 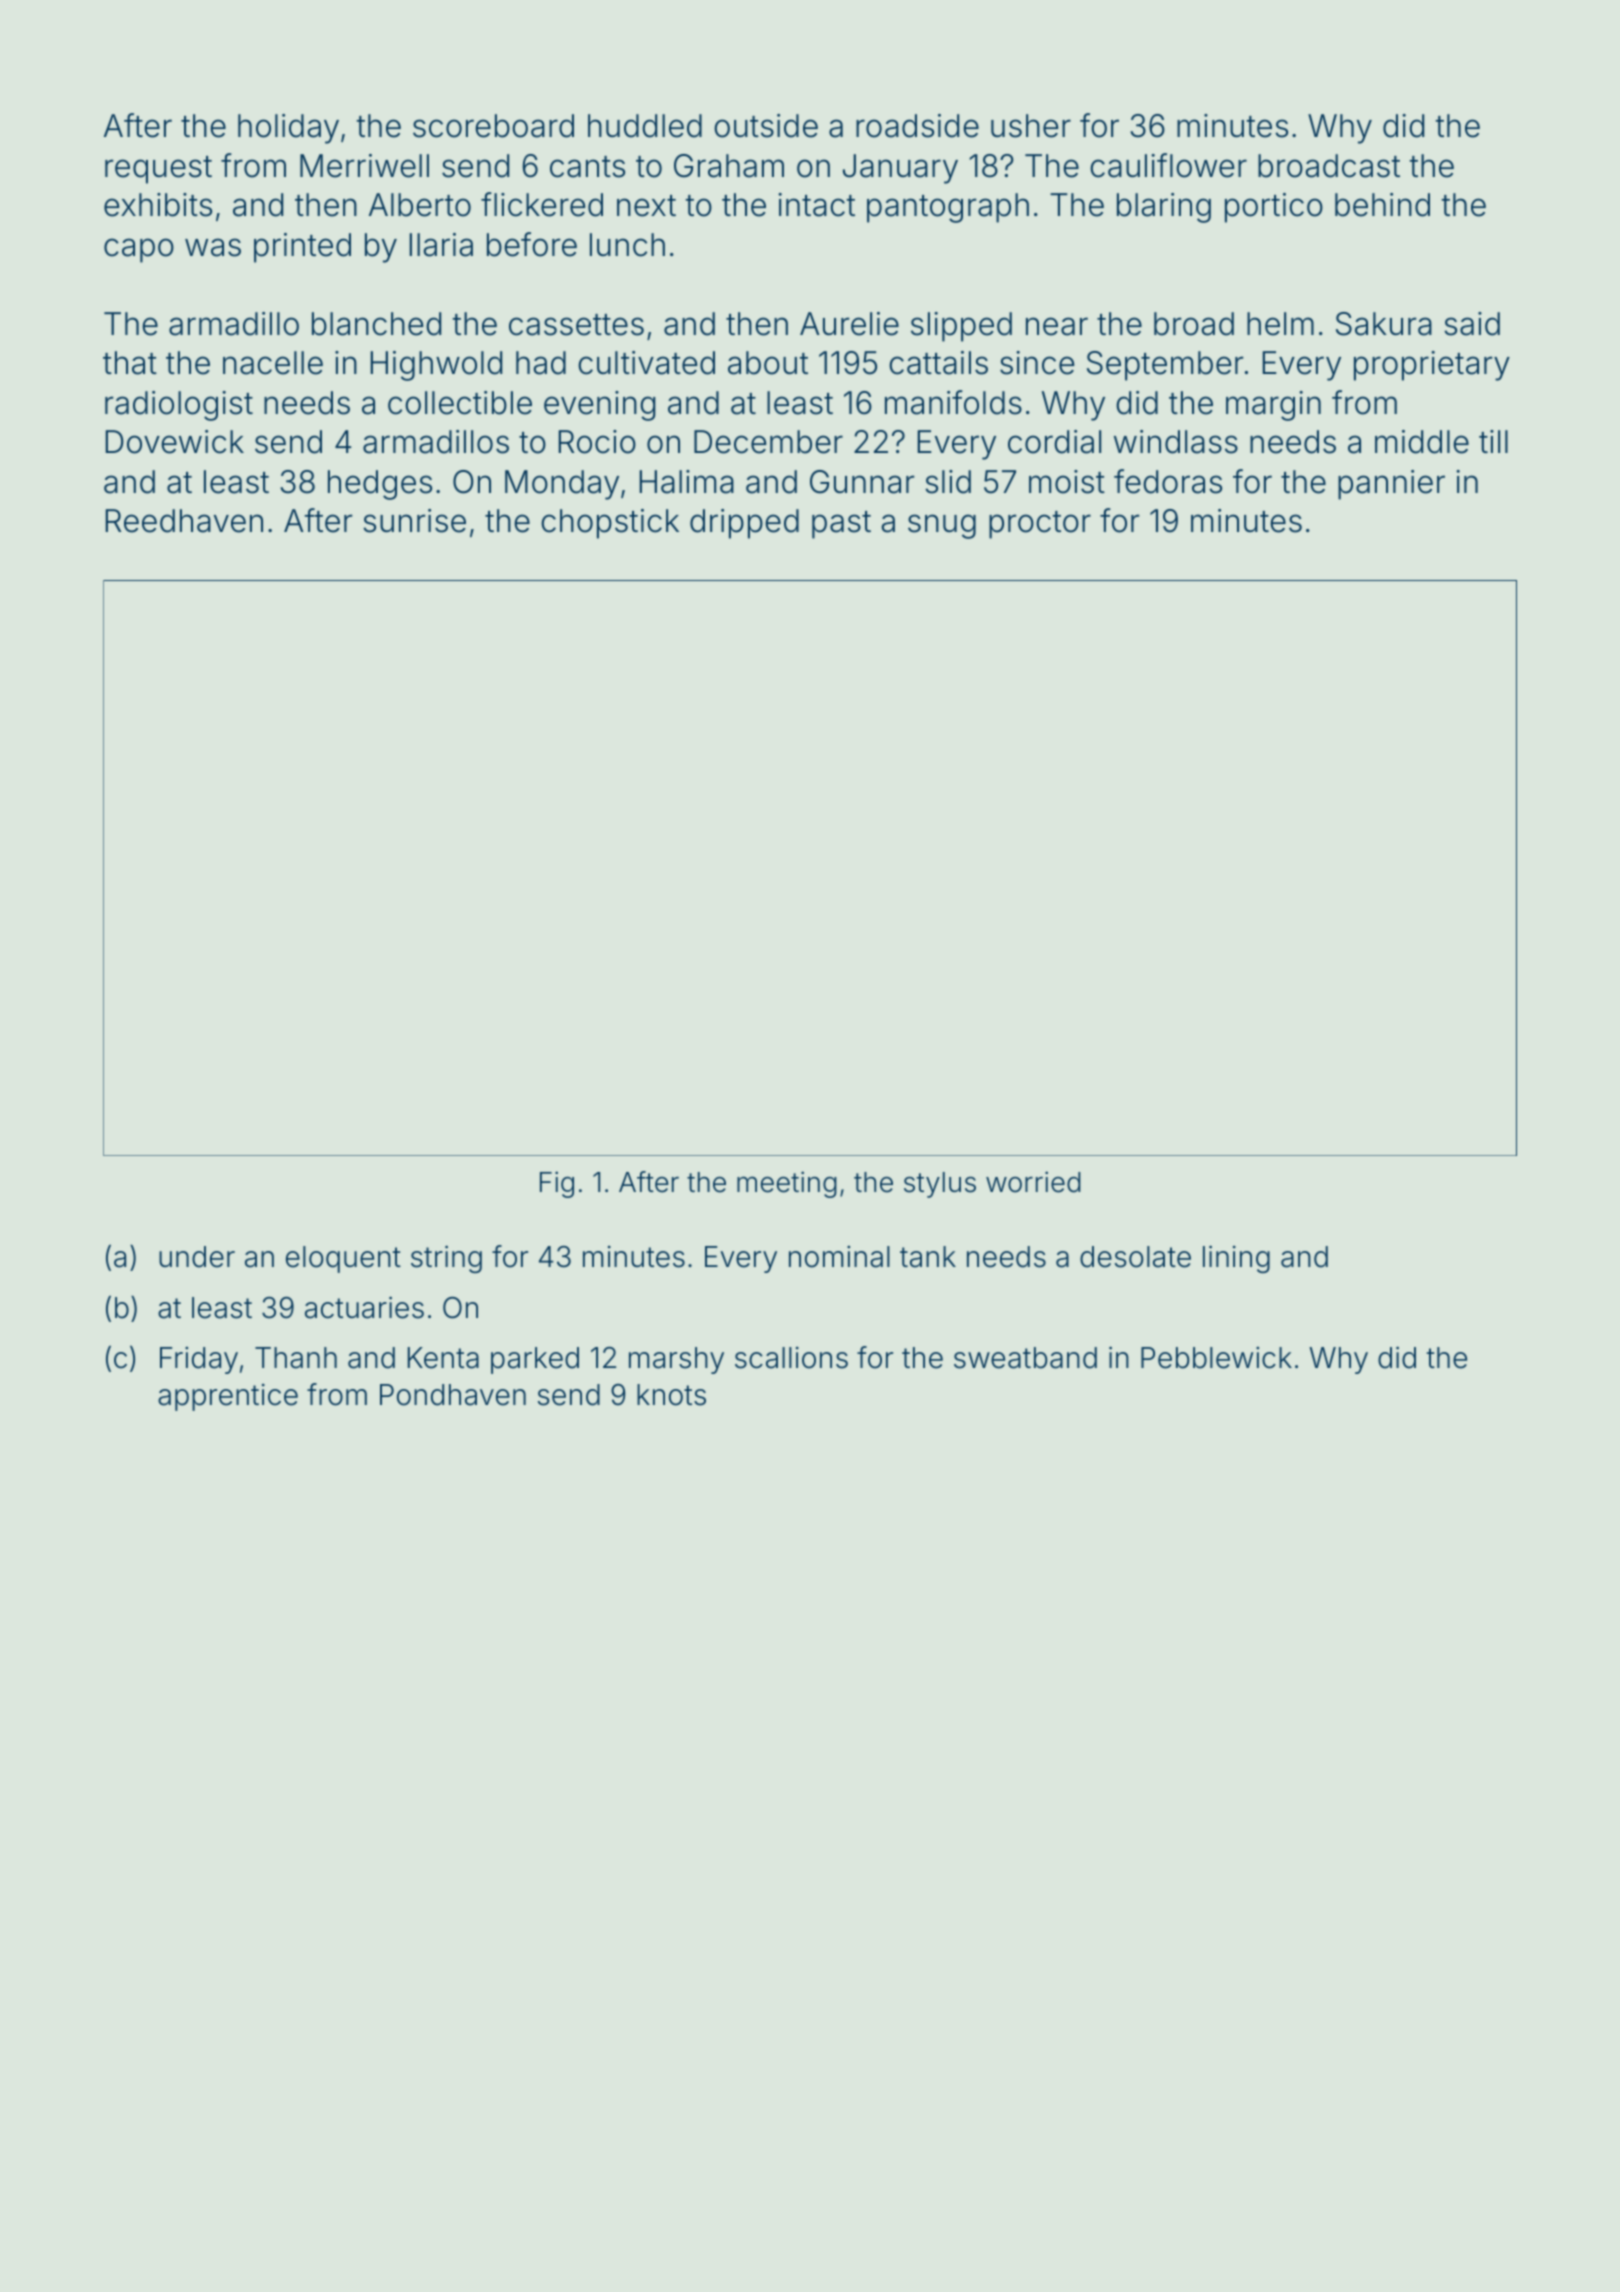 What do you see at coordinates (791, 1358) in the screenshot?
I see `scallions` at bounding box center [791, 1358].
